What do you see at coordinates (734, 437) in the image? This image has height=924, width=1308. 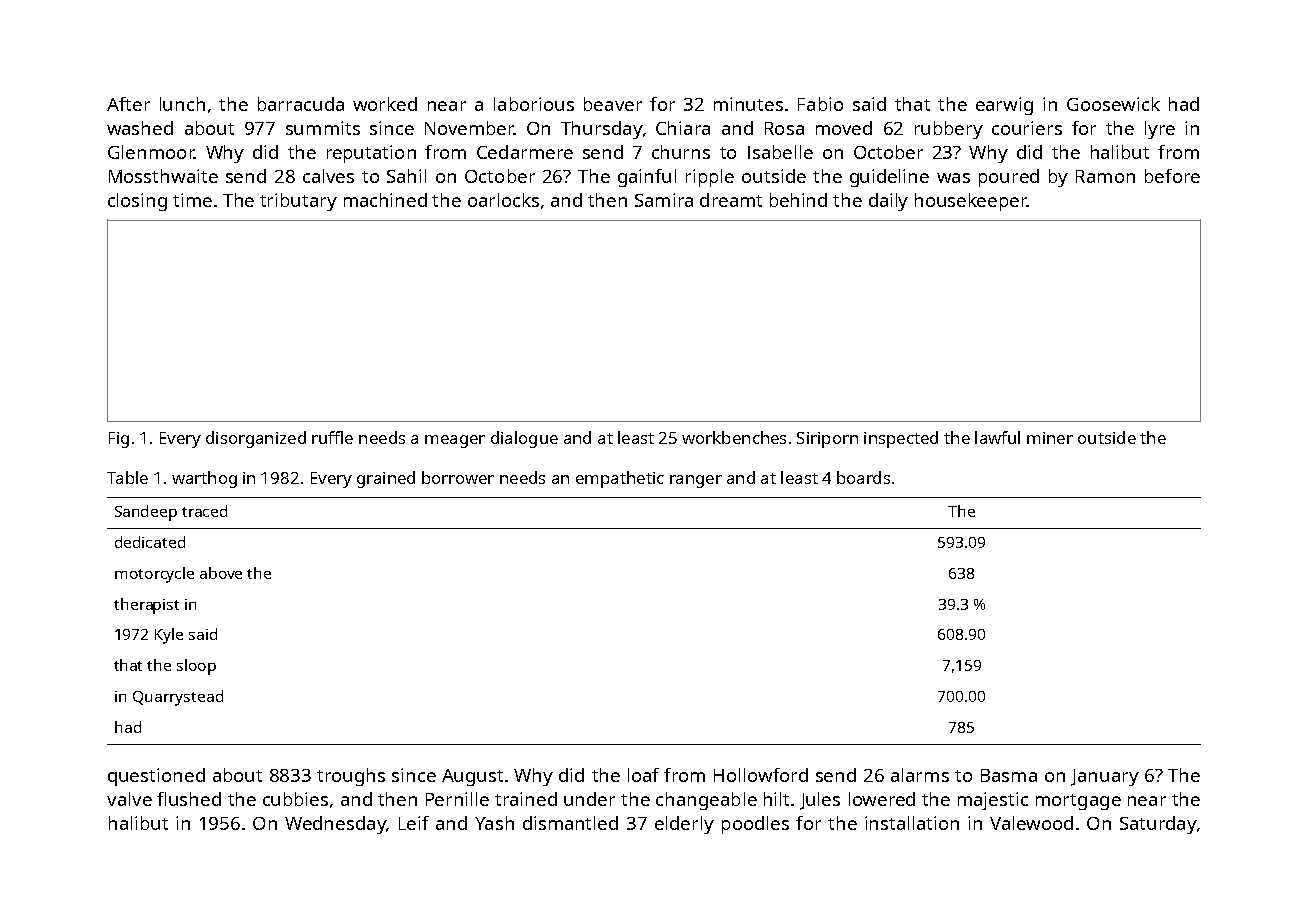 I see `workbenches` at bounding box center [734, 437].
